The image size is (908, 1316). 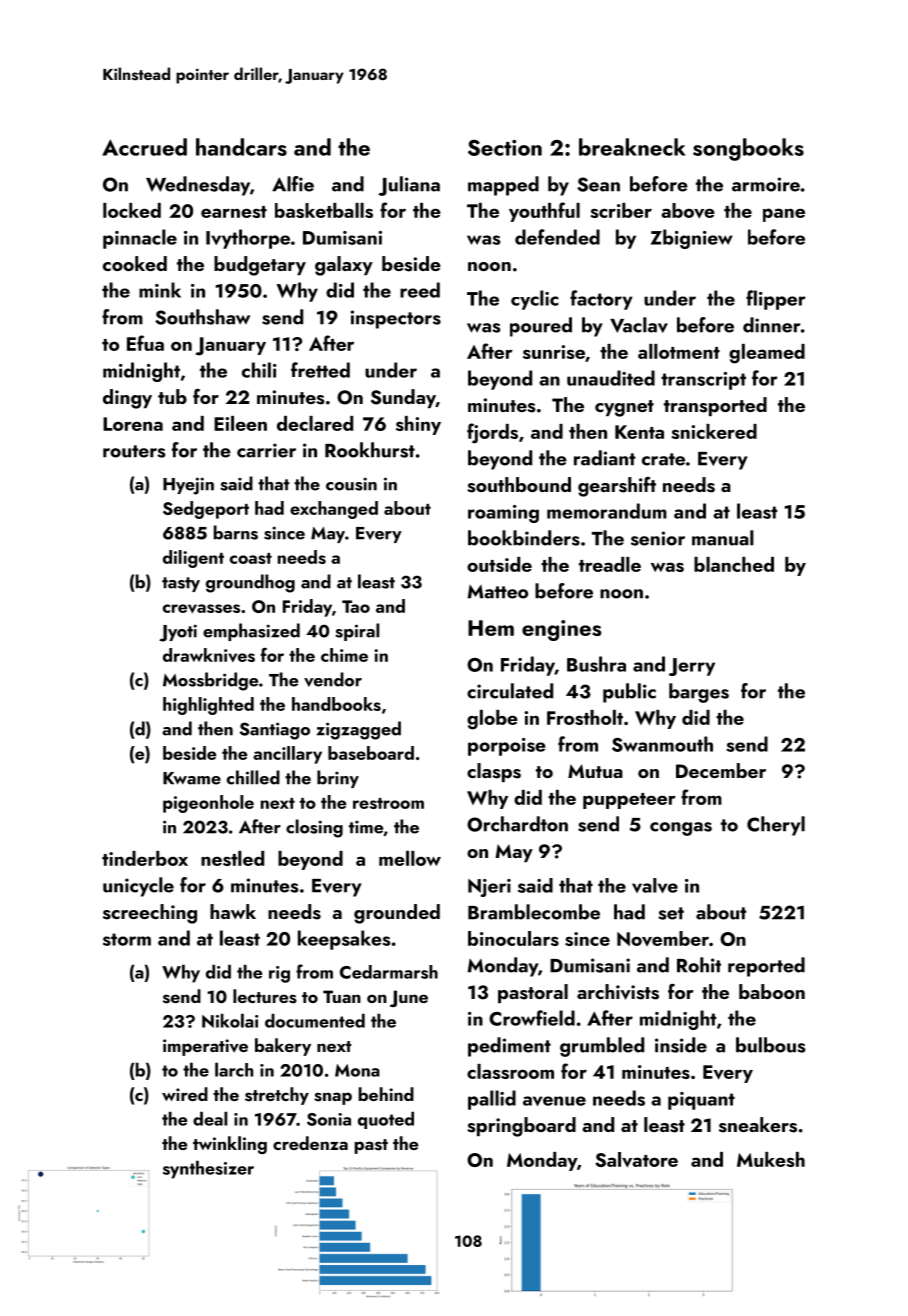 What do you see at coordinates (610, 564) in the screenshot?
I see `treadle` at bounding box center [610, 564].
